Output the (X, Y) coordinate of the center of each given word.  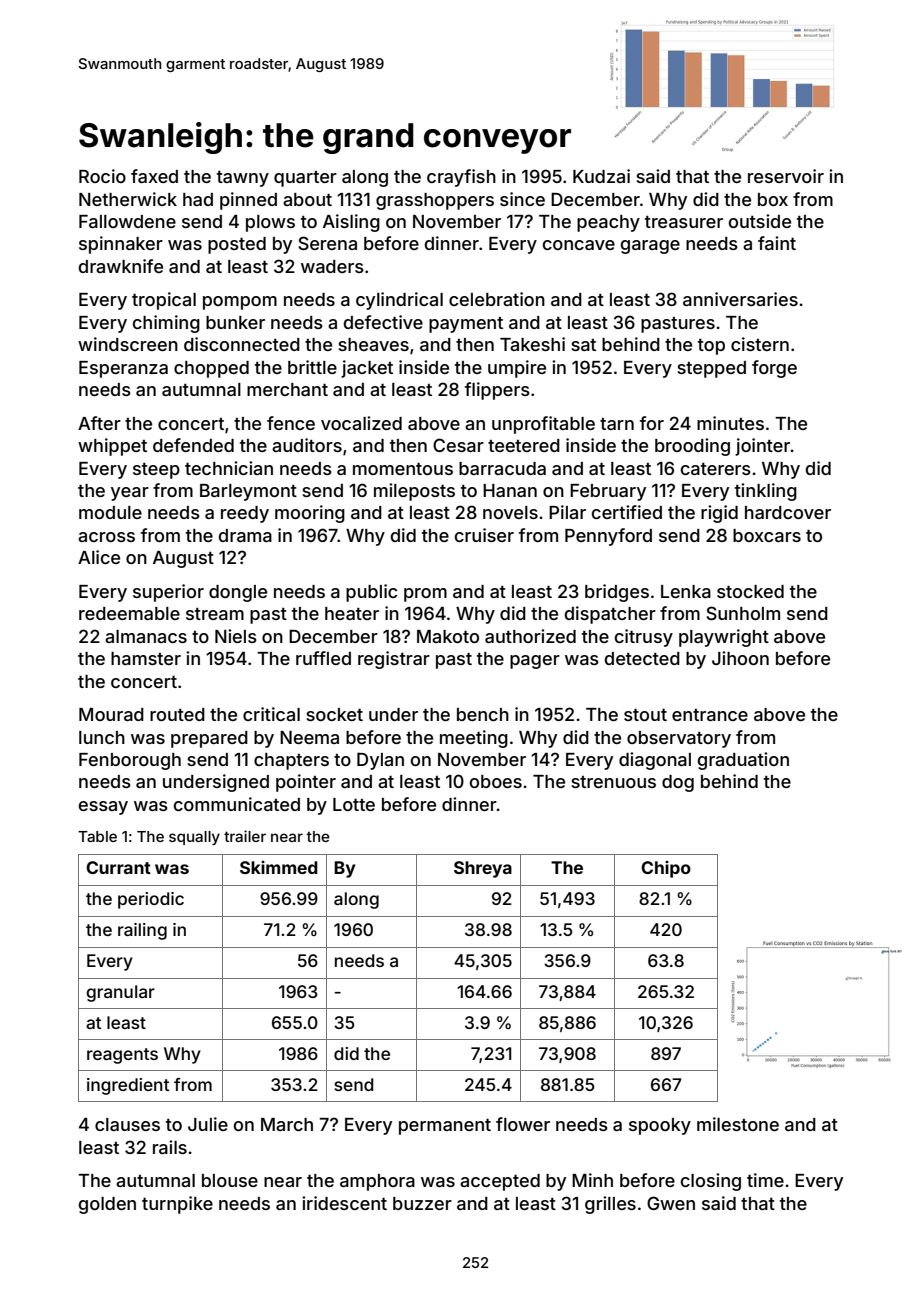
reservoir (786, 176)
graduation (743, 761)
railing (142, 931)
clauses (127, 1124)
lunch (102, 737)
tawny (243, 179)
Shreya (483, 869)
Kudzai (601, 176)
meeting (474, 739)
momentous (403, 469)
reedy (245, 514)
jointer (762, 447)
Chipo (666, 869)
